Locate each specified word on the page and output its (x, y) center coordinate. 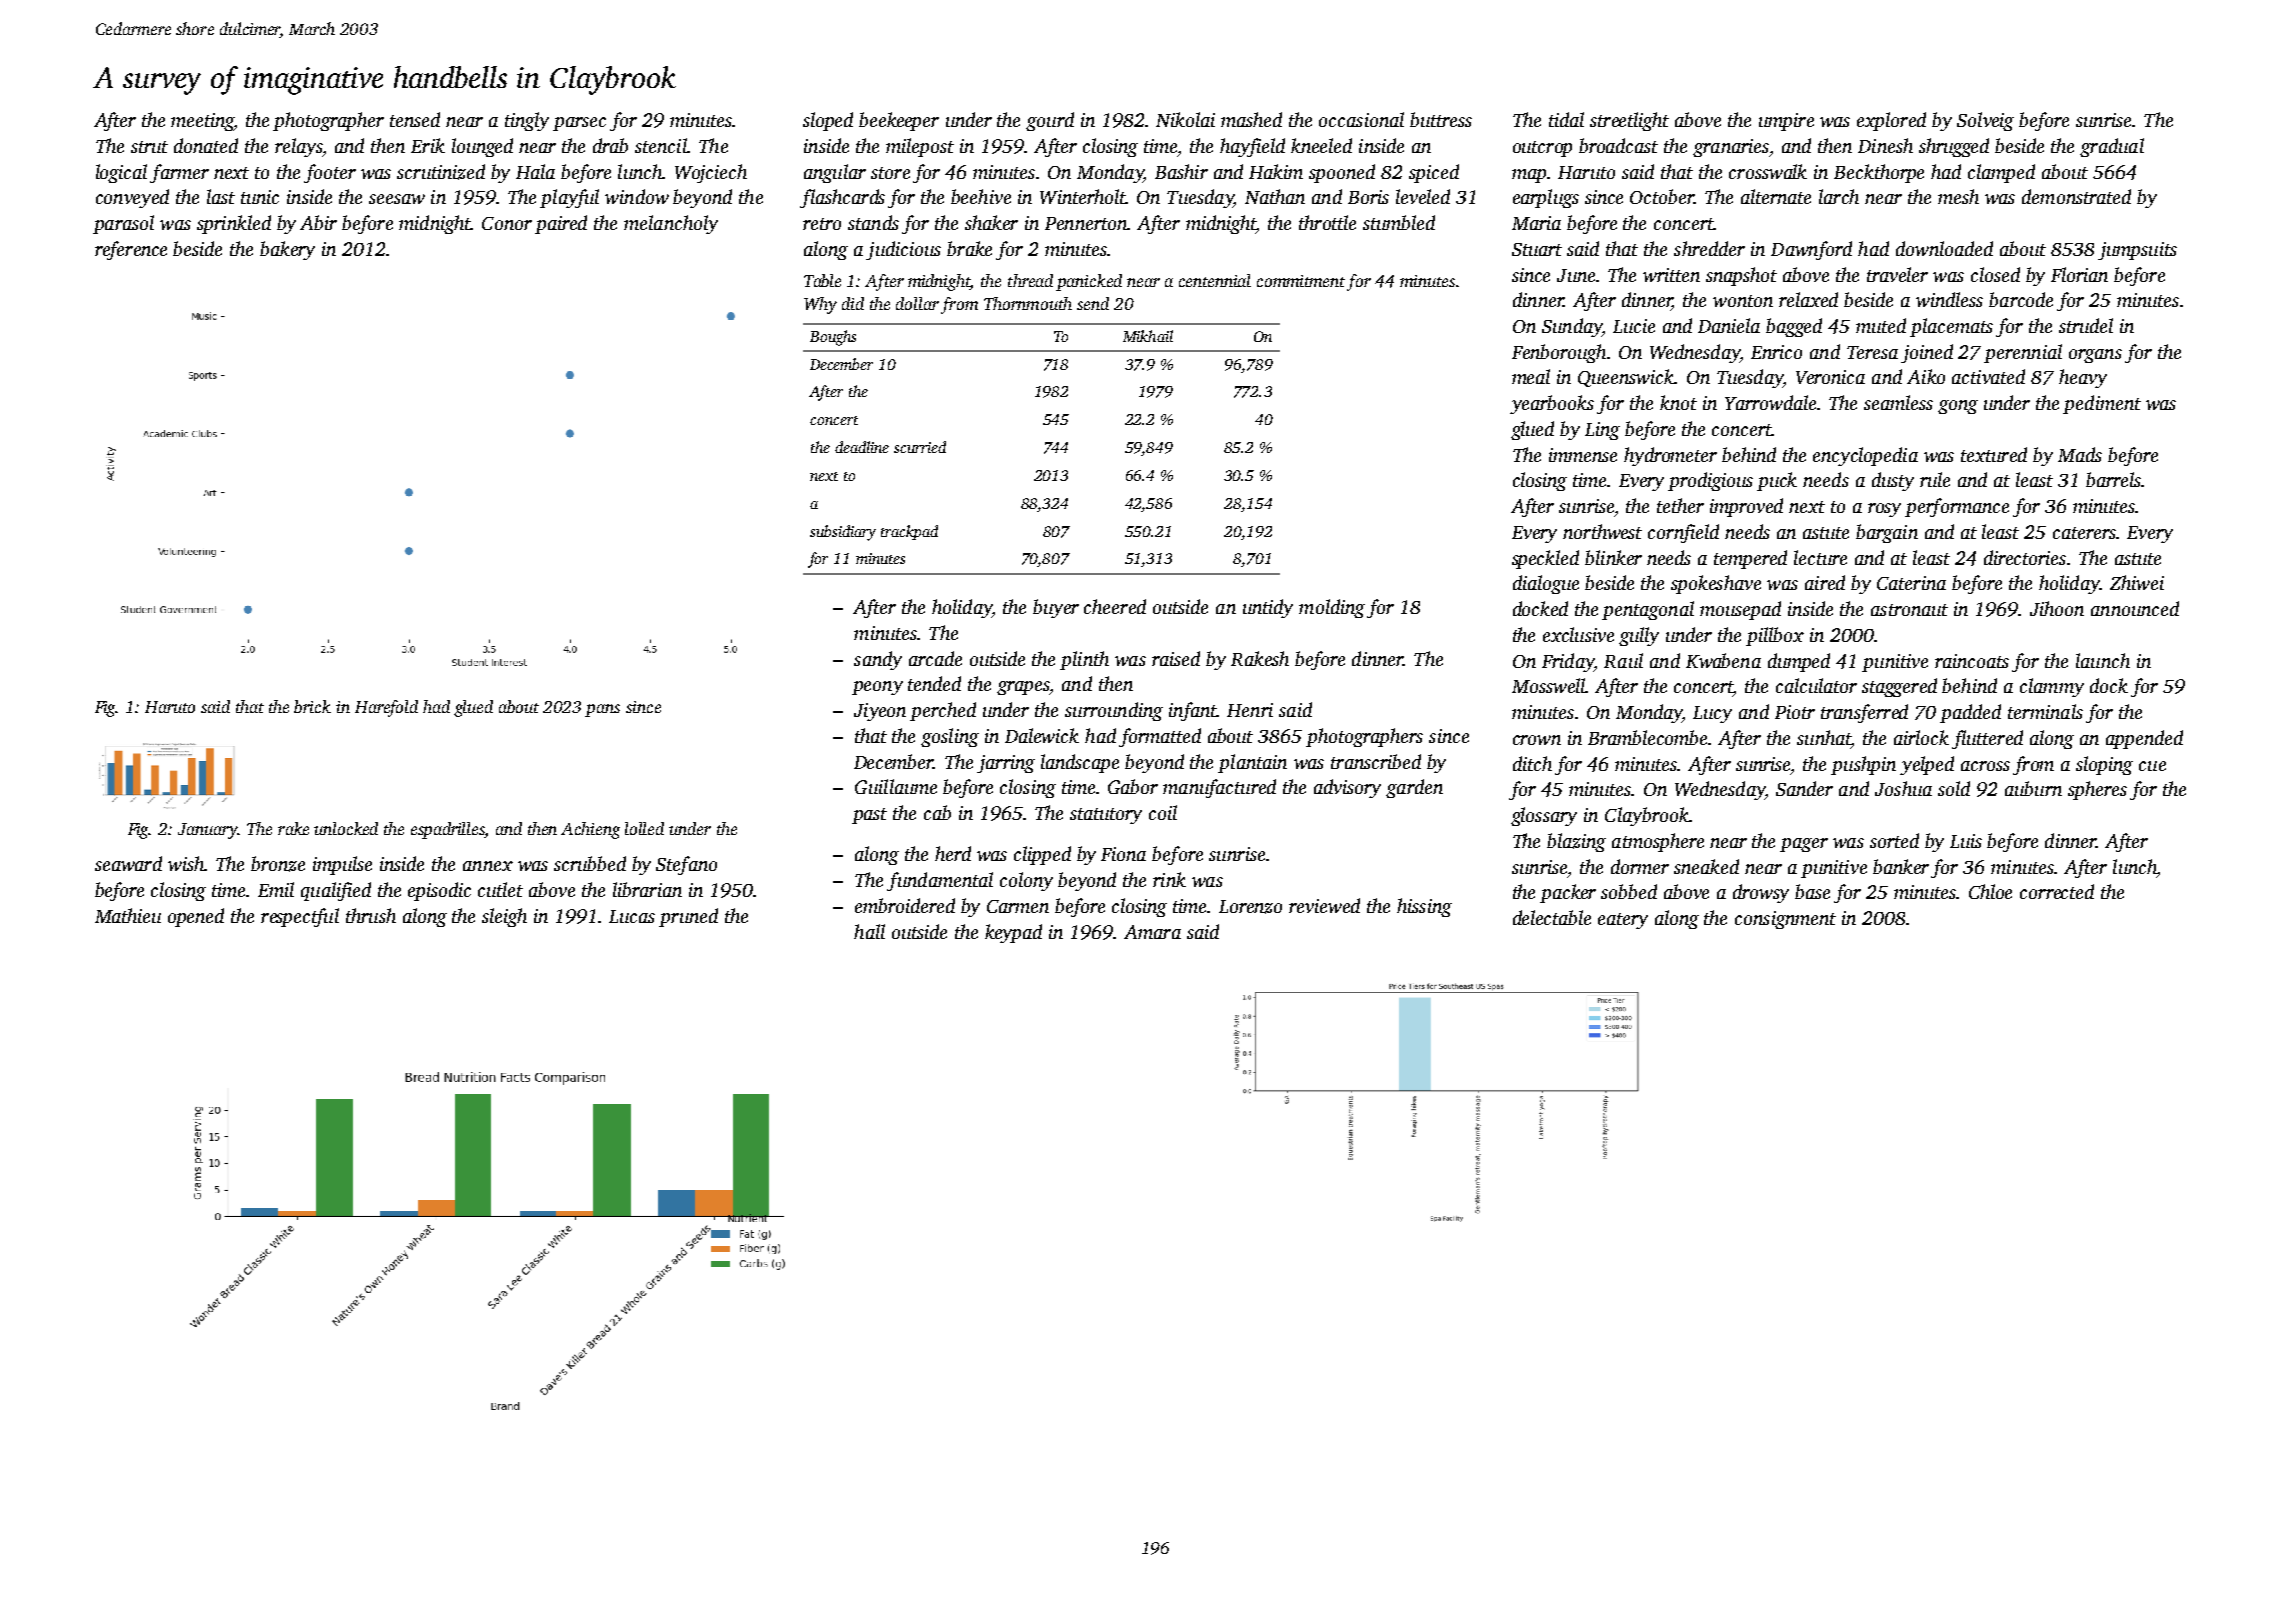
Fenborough (1559, 353)
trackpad (909, 532)
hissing (1424, 907)
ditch (1532, 763)
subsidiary (843, 533)
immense (1583, 455)
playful (569, 198)
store (890, 173)
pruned (688, 917)
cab (937, 812)
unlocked (346, 828)
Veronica (1830, 377)
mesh (1958, 196)
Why (820, 305)
